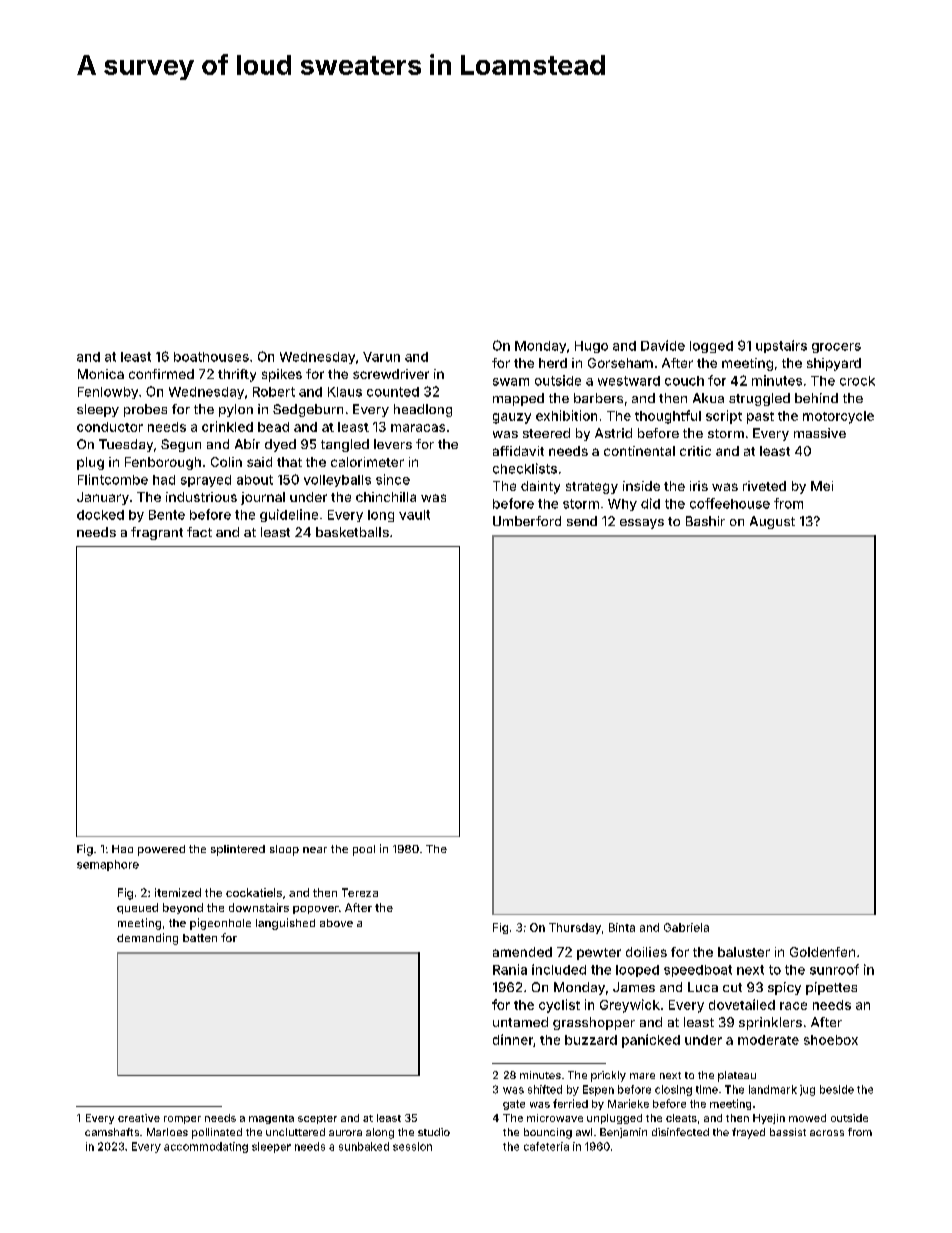 Image resolution: width=952 pixels, height=1233 pixels. What do you see at coordinates (161, 850) in the document?
I see `powered` at bounding box center [161, 850].
